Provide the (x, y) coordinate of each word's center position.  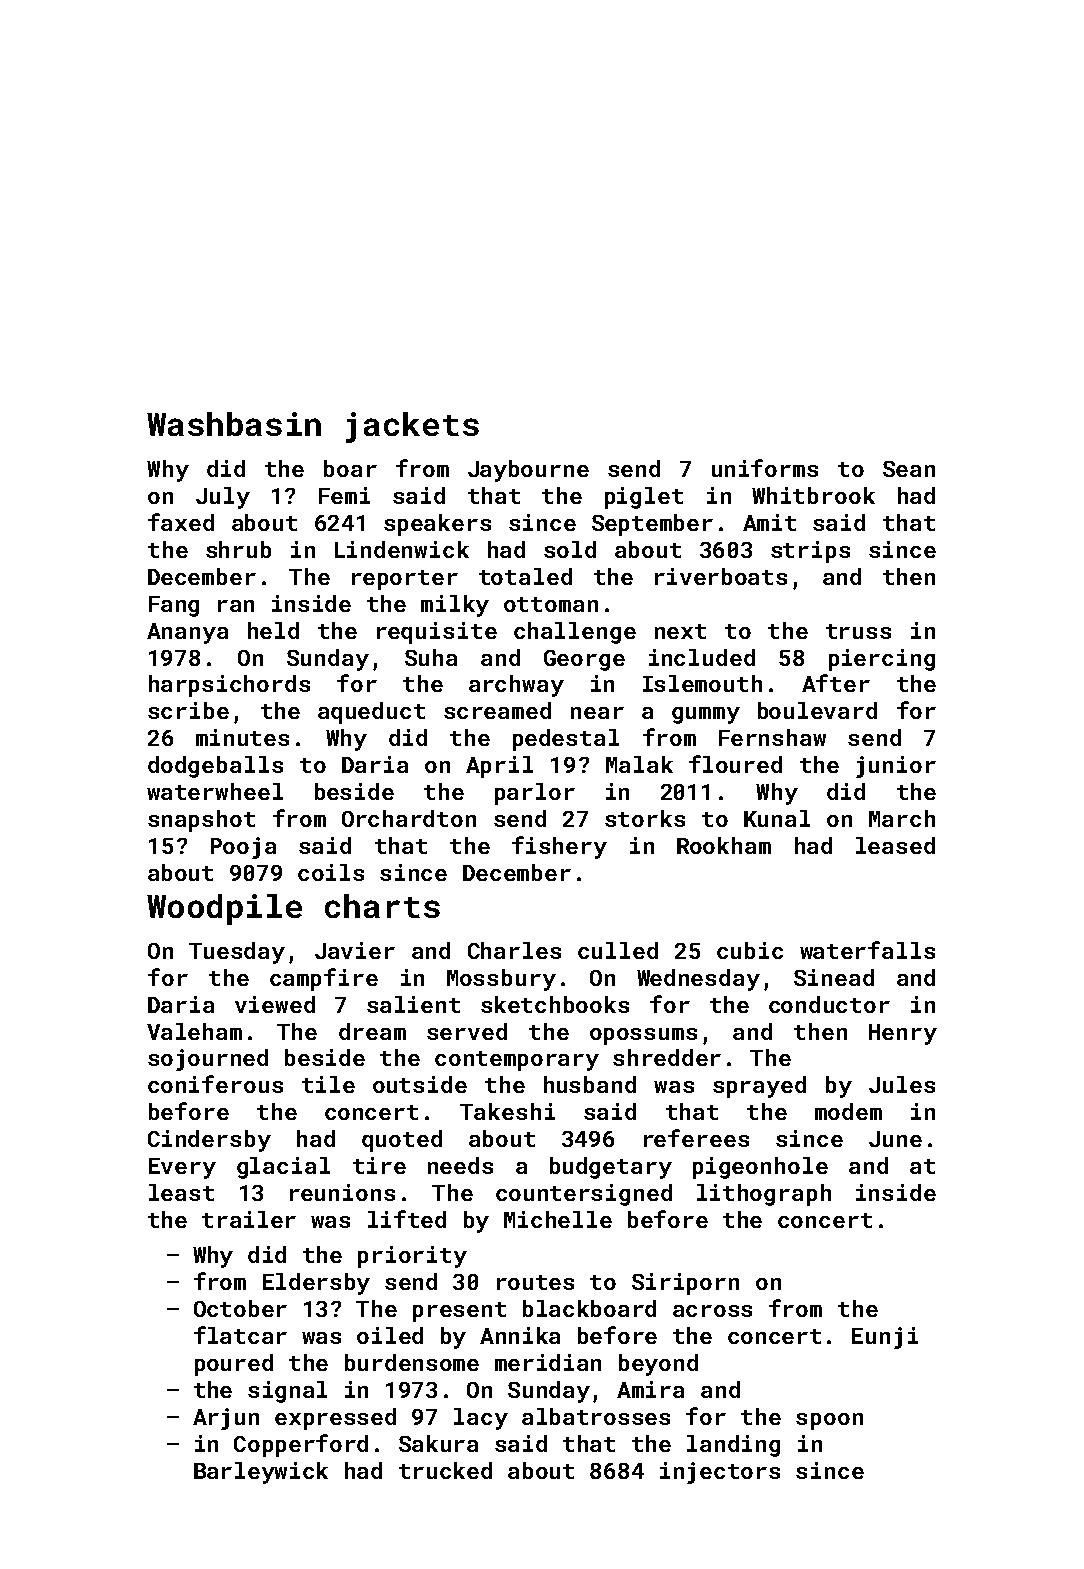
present (459, 1312)
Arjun (226, 1419)
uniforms (765, 468)
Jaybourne (528, 471)
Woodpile (224, 909)
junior (896, 767)
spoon (829, 1421)
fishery (559, 847)
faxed (181, 522)
